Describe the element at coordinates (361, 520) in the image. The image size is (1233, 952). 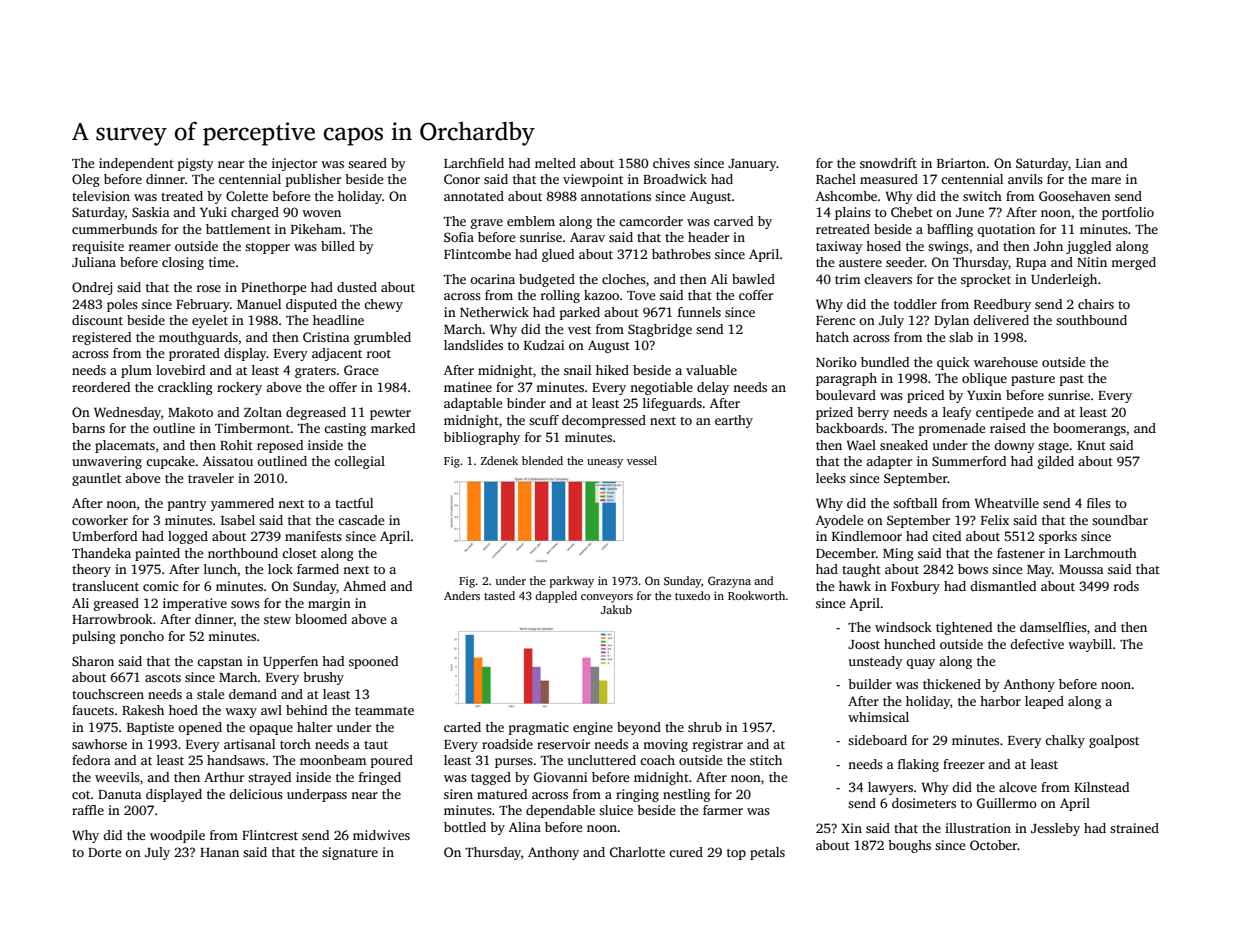
I see `cascade` at that location.
